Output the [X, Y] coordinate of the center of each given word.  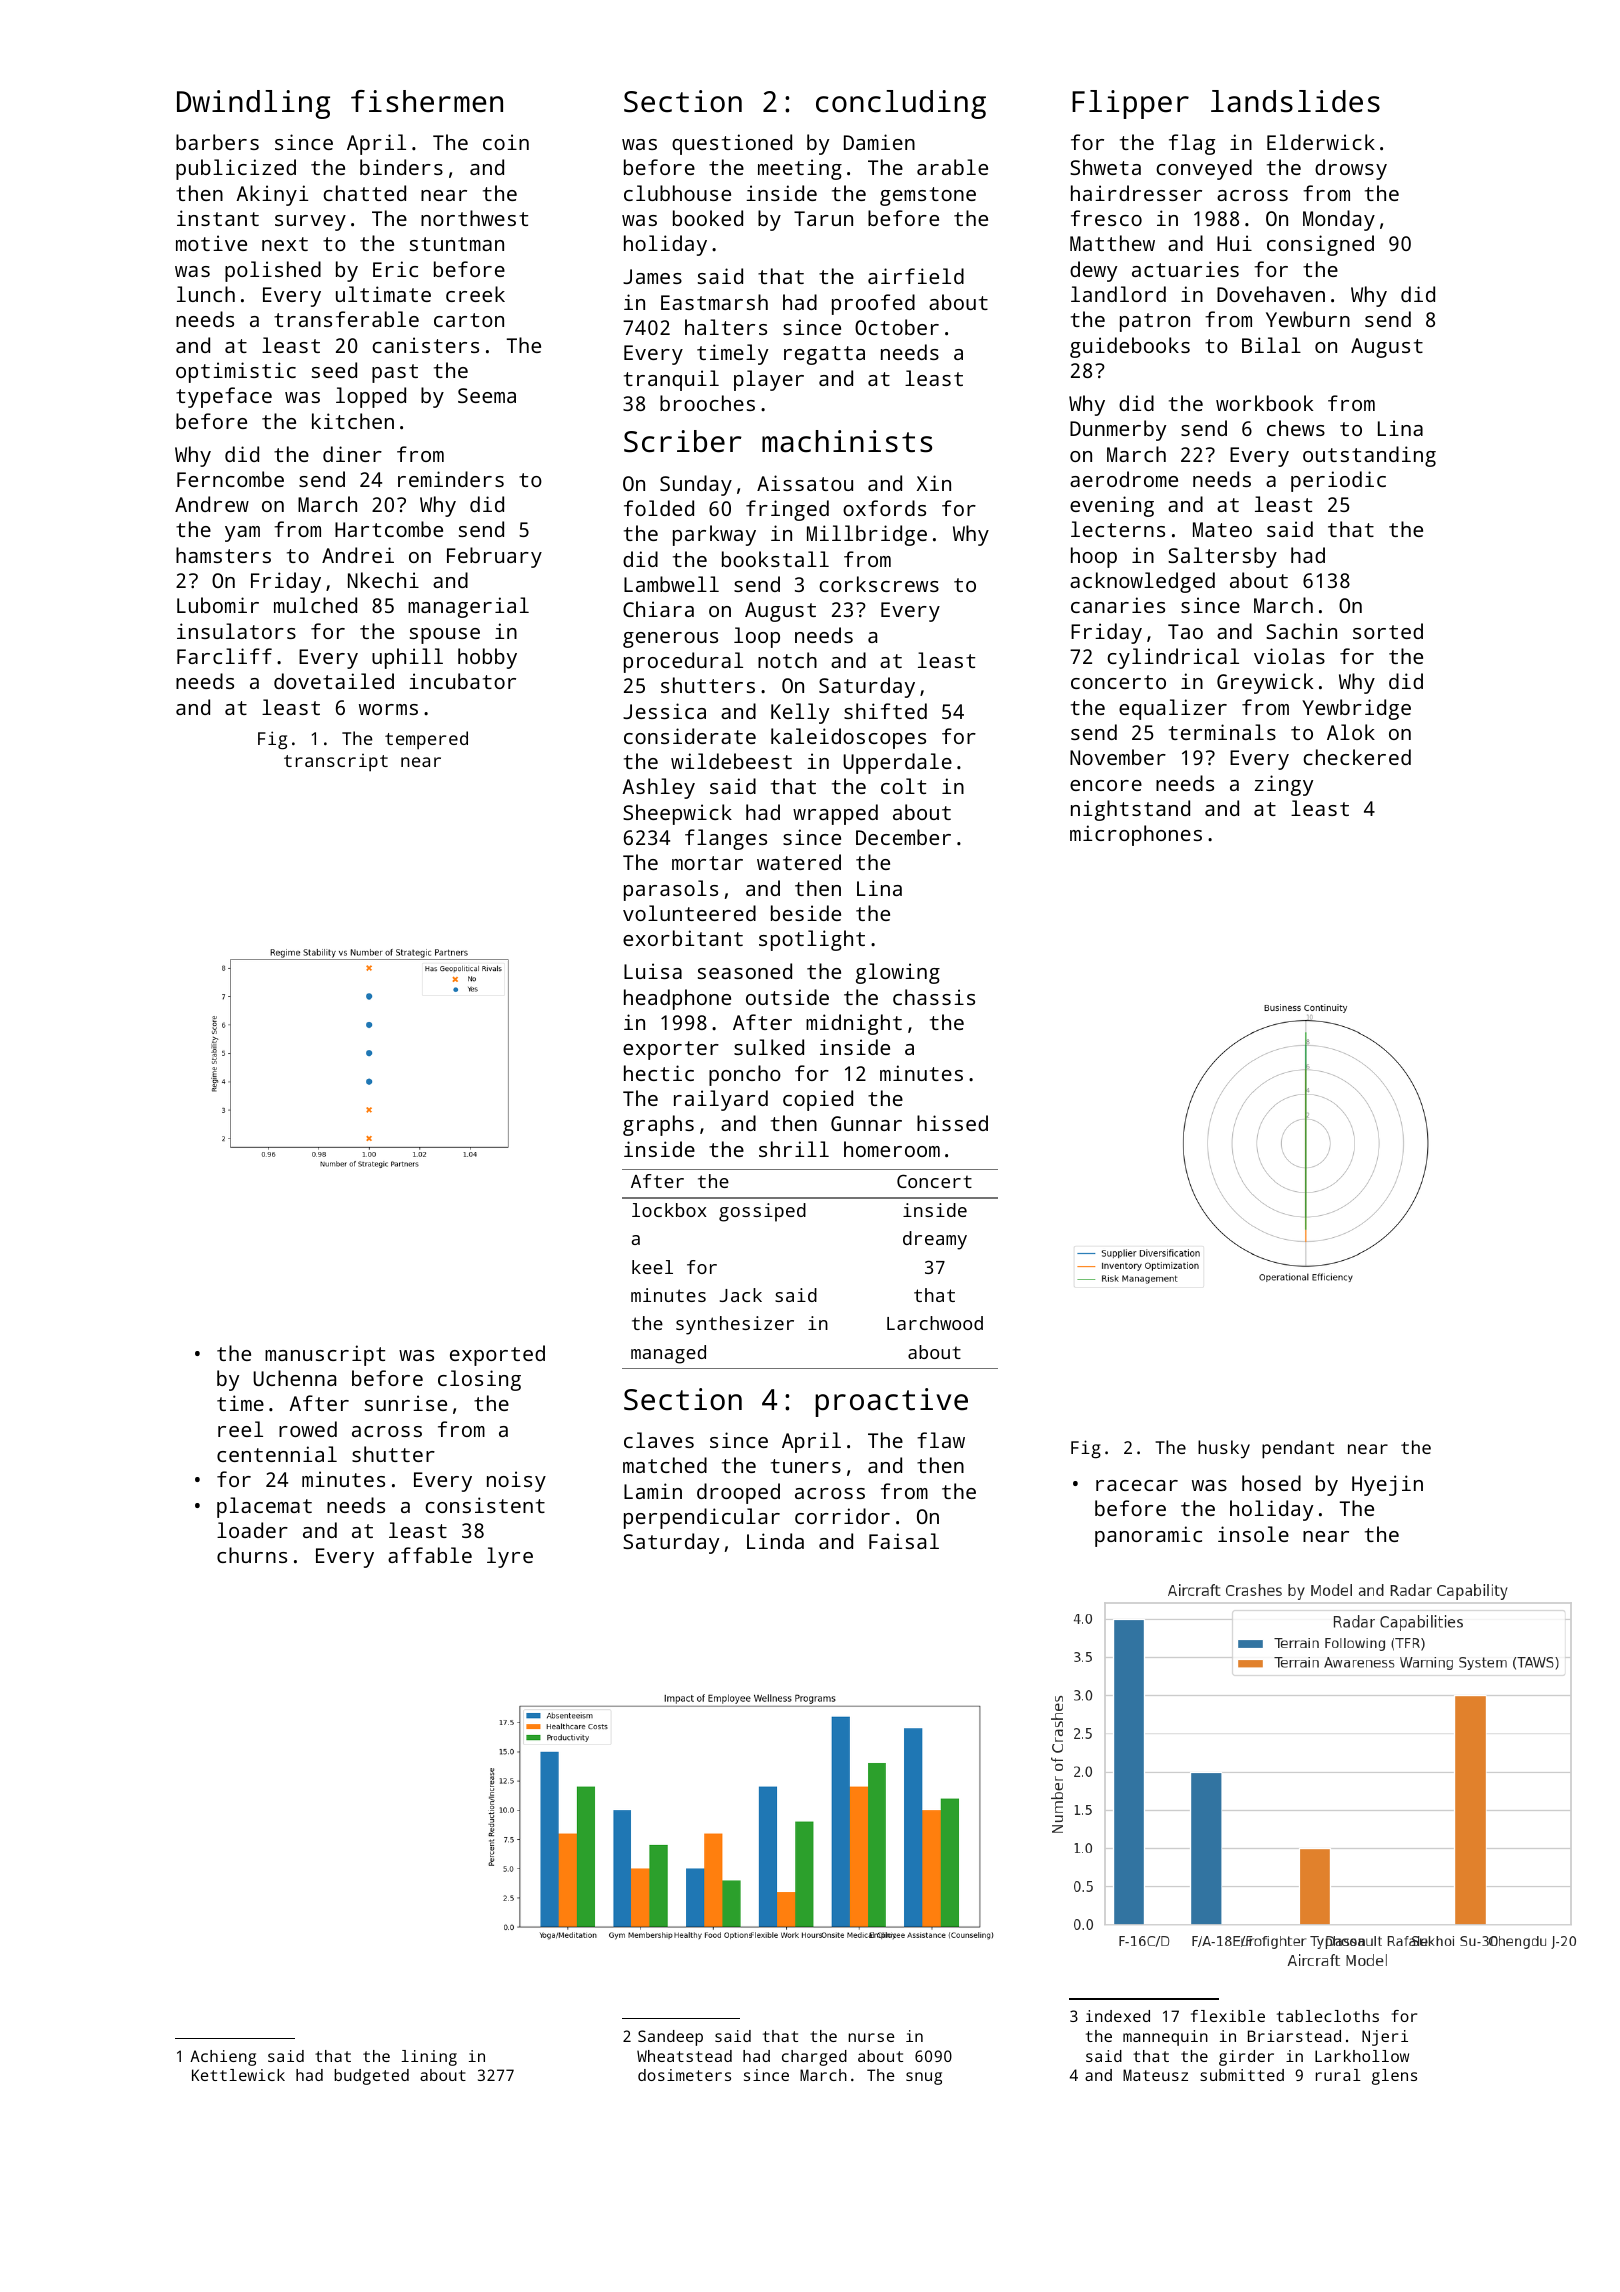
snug [924, 2078]
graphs [658, 1125]
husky [1224, 1449]
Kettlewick [238, 2075]
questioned [732, 144]
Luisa [653, 971]
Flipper [1130, 104]
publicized [236, 169]
